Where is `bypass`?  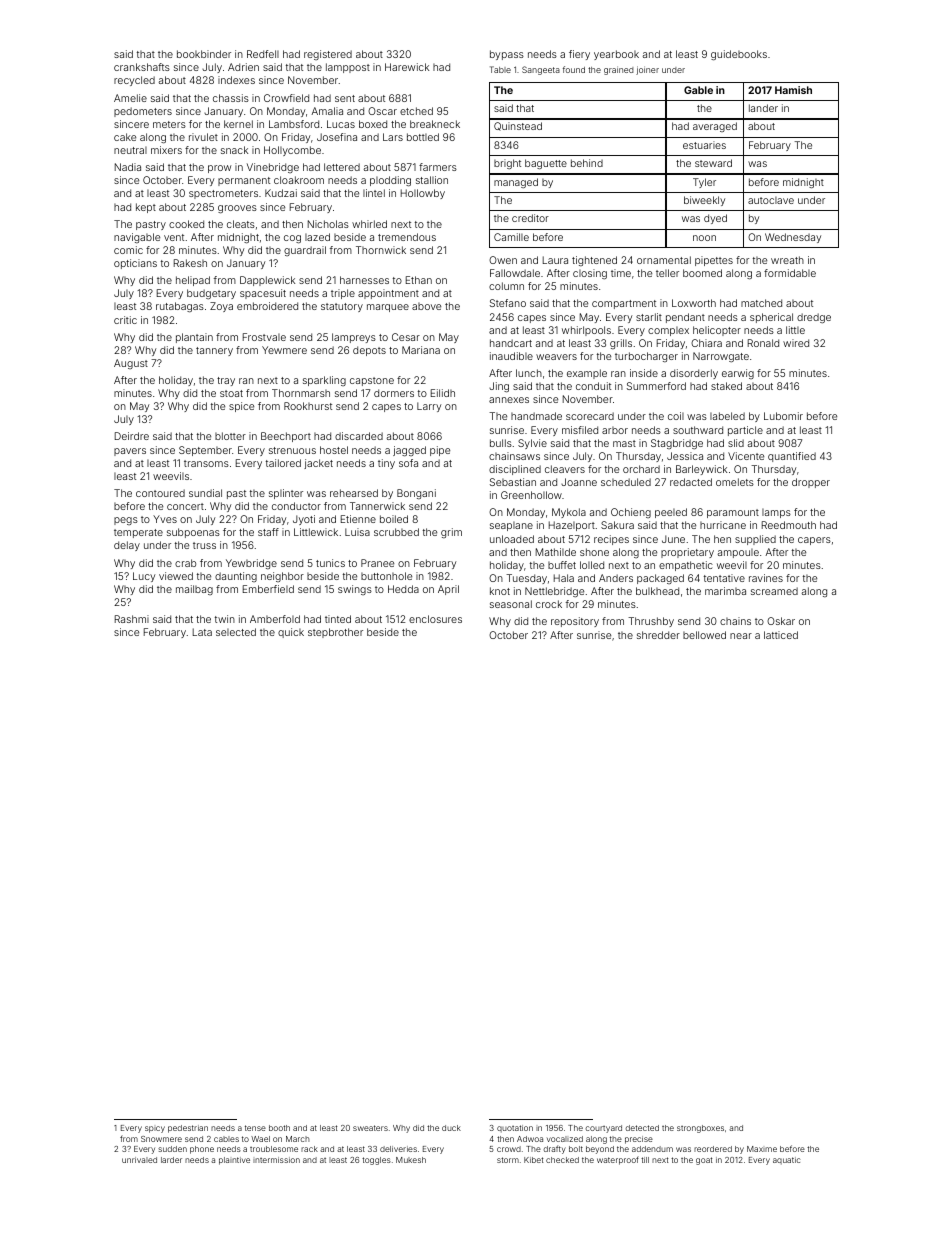 bypass is located at coordinates (507, 55).
